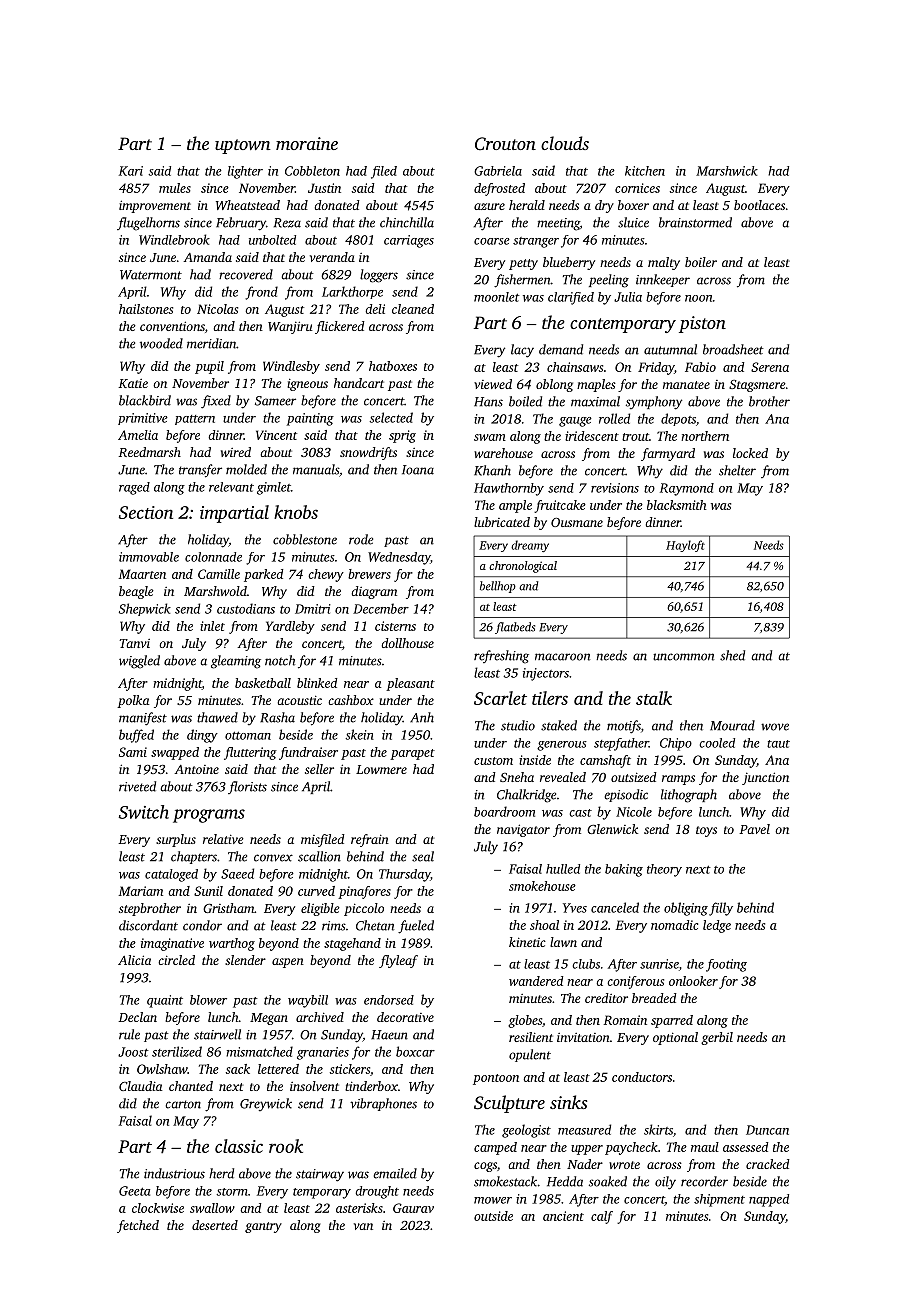 Image resolution: width=908 pixels, height=1316 pixels. Describe the element at coordinates (615, 488) in the screenshot. I see `revisions` at that location.
